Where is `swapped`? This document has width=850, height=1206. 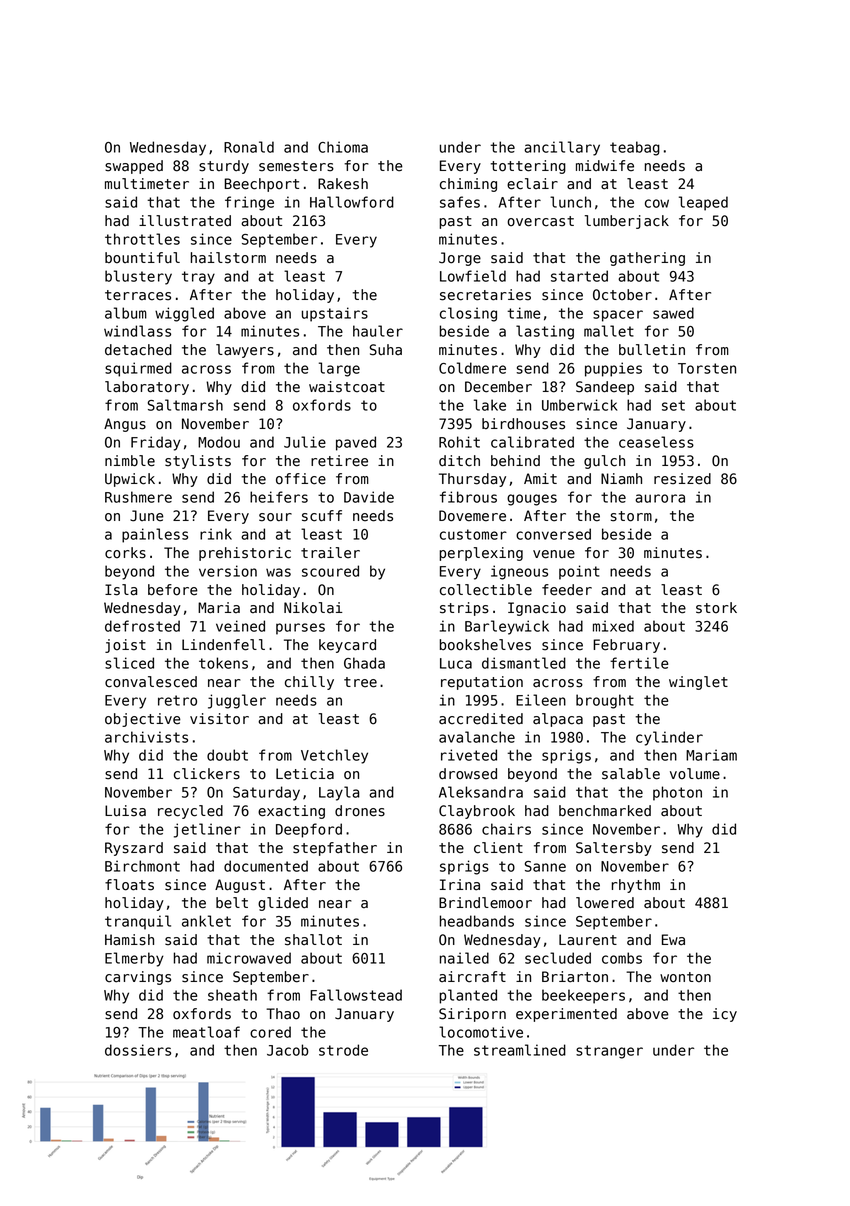
swapped is located at coordinates (134, 167).
